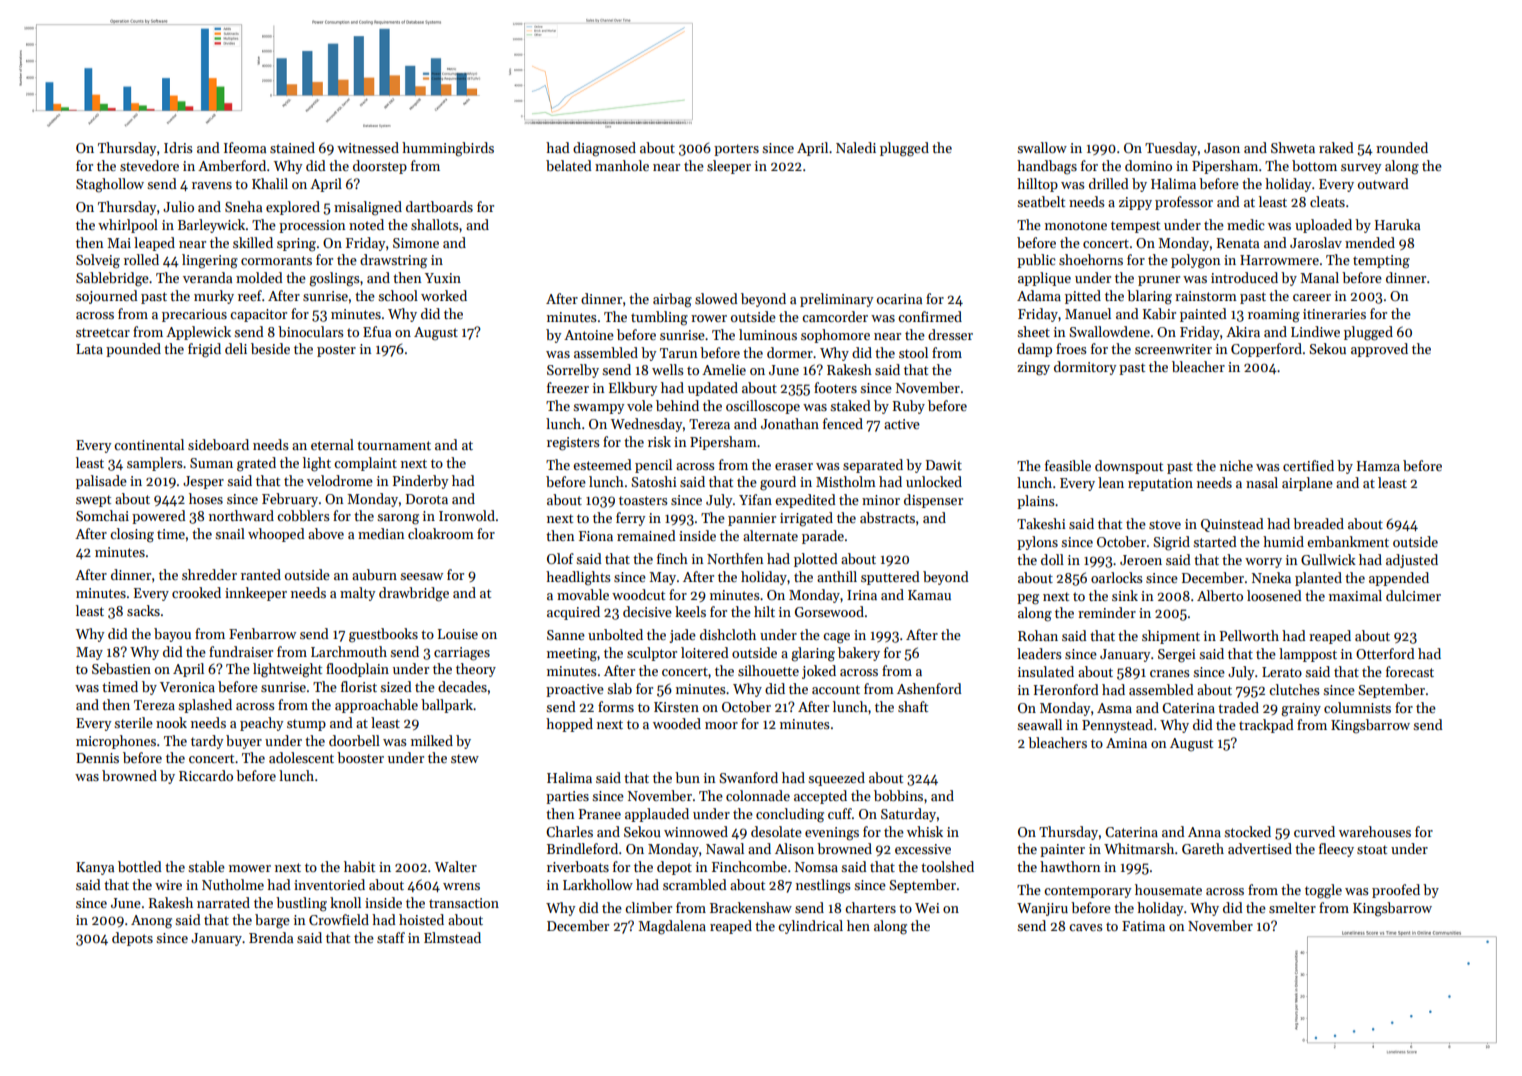 Image resolution: width=1522 pixels, height=1076 pixels. I want to click on belated, so click(569, 165).
